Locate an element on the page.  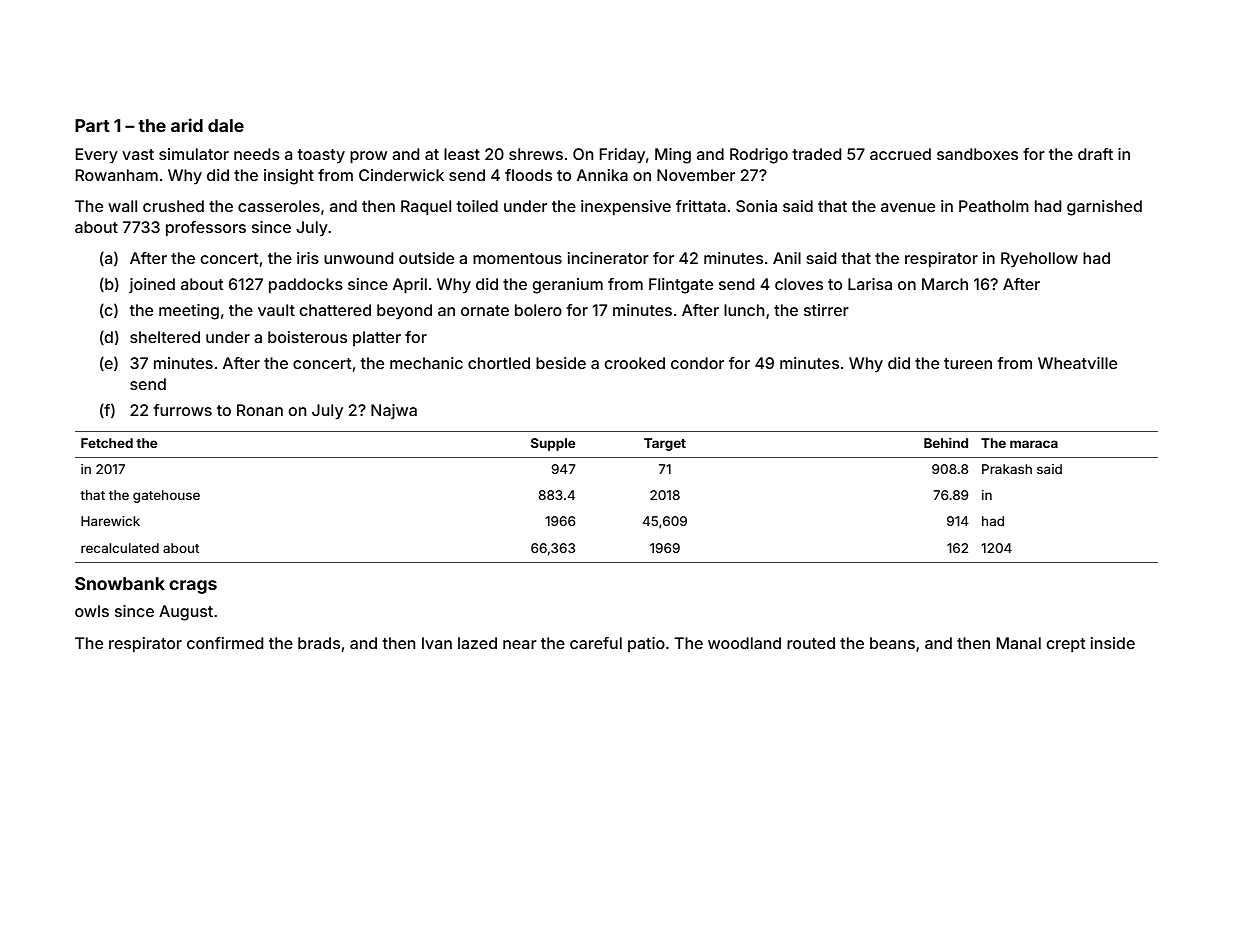
arid is located at coordinates (187, 125).
